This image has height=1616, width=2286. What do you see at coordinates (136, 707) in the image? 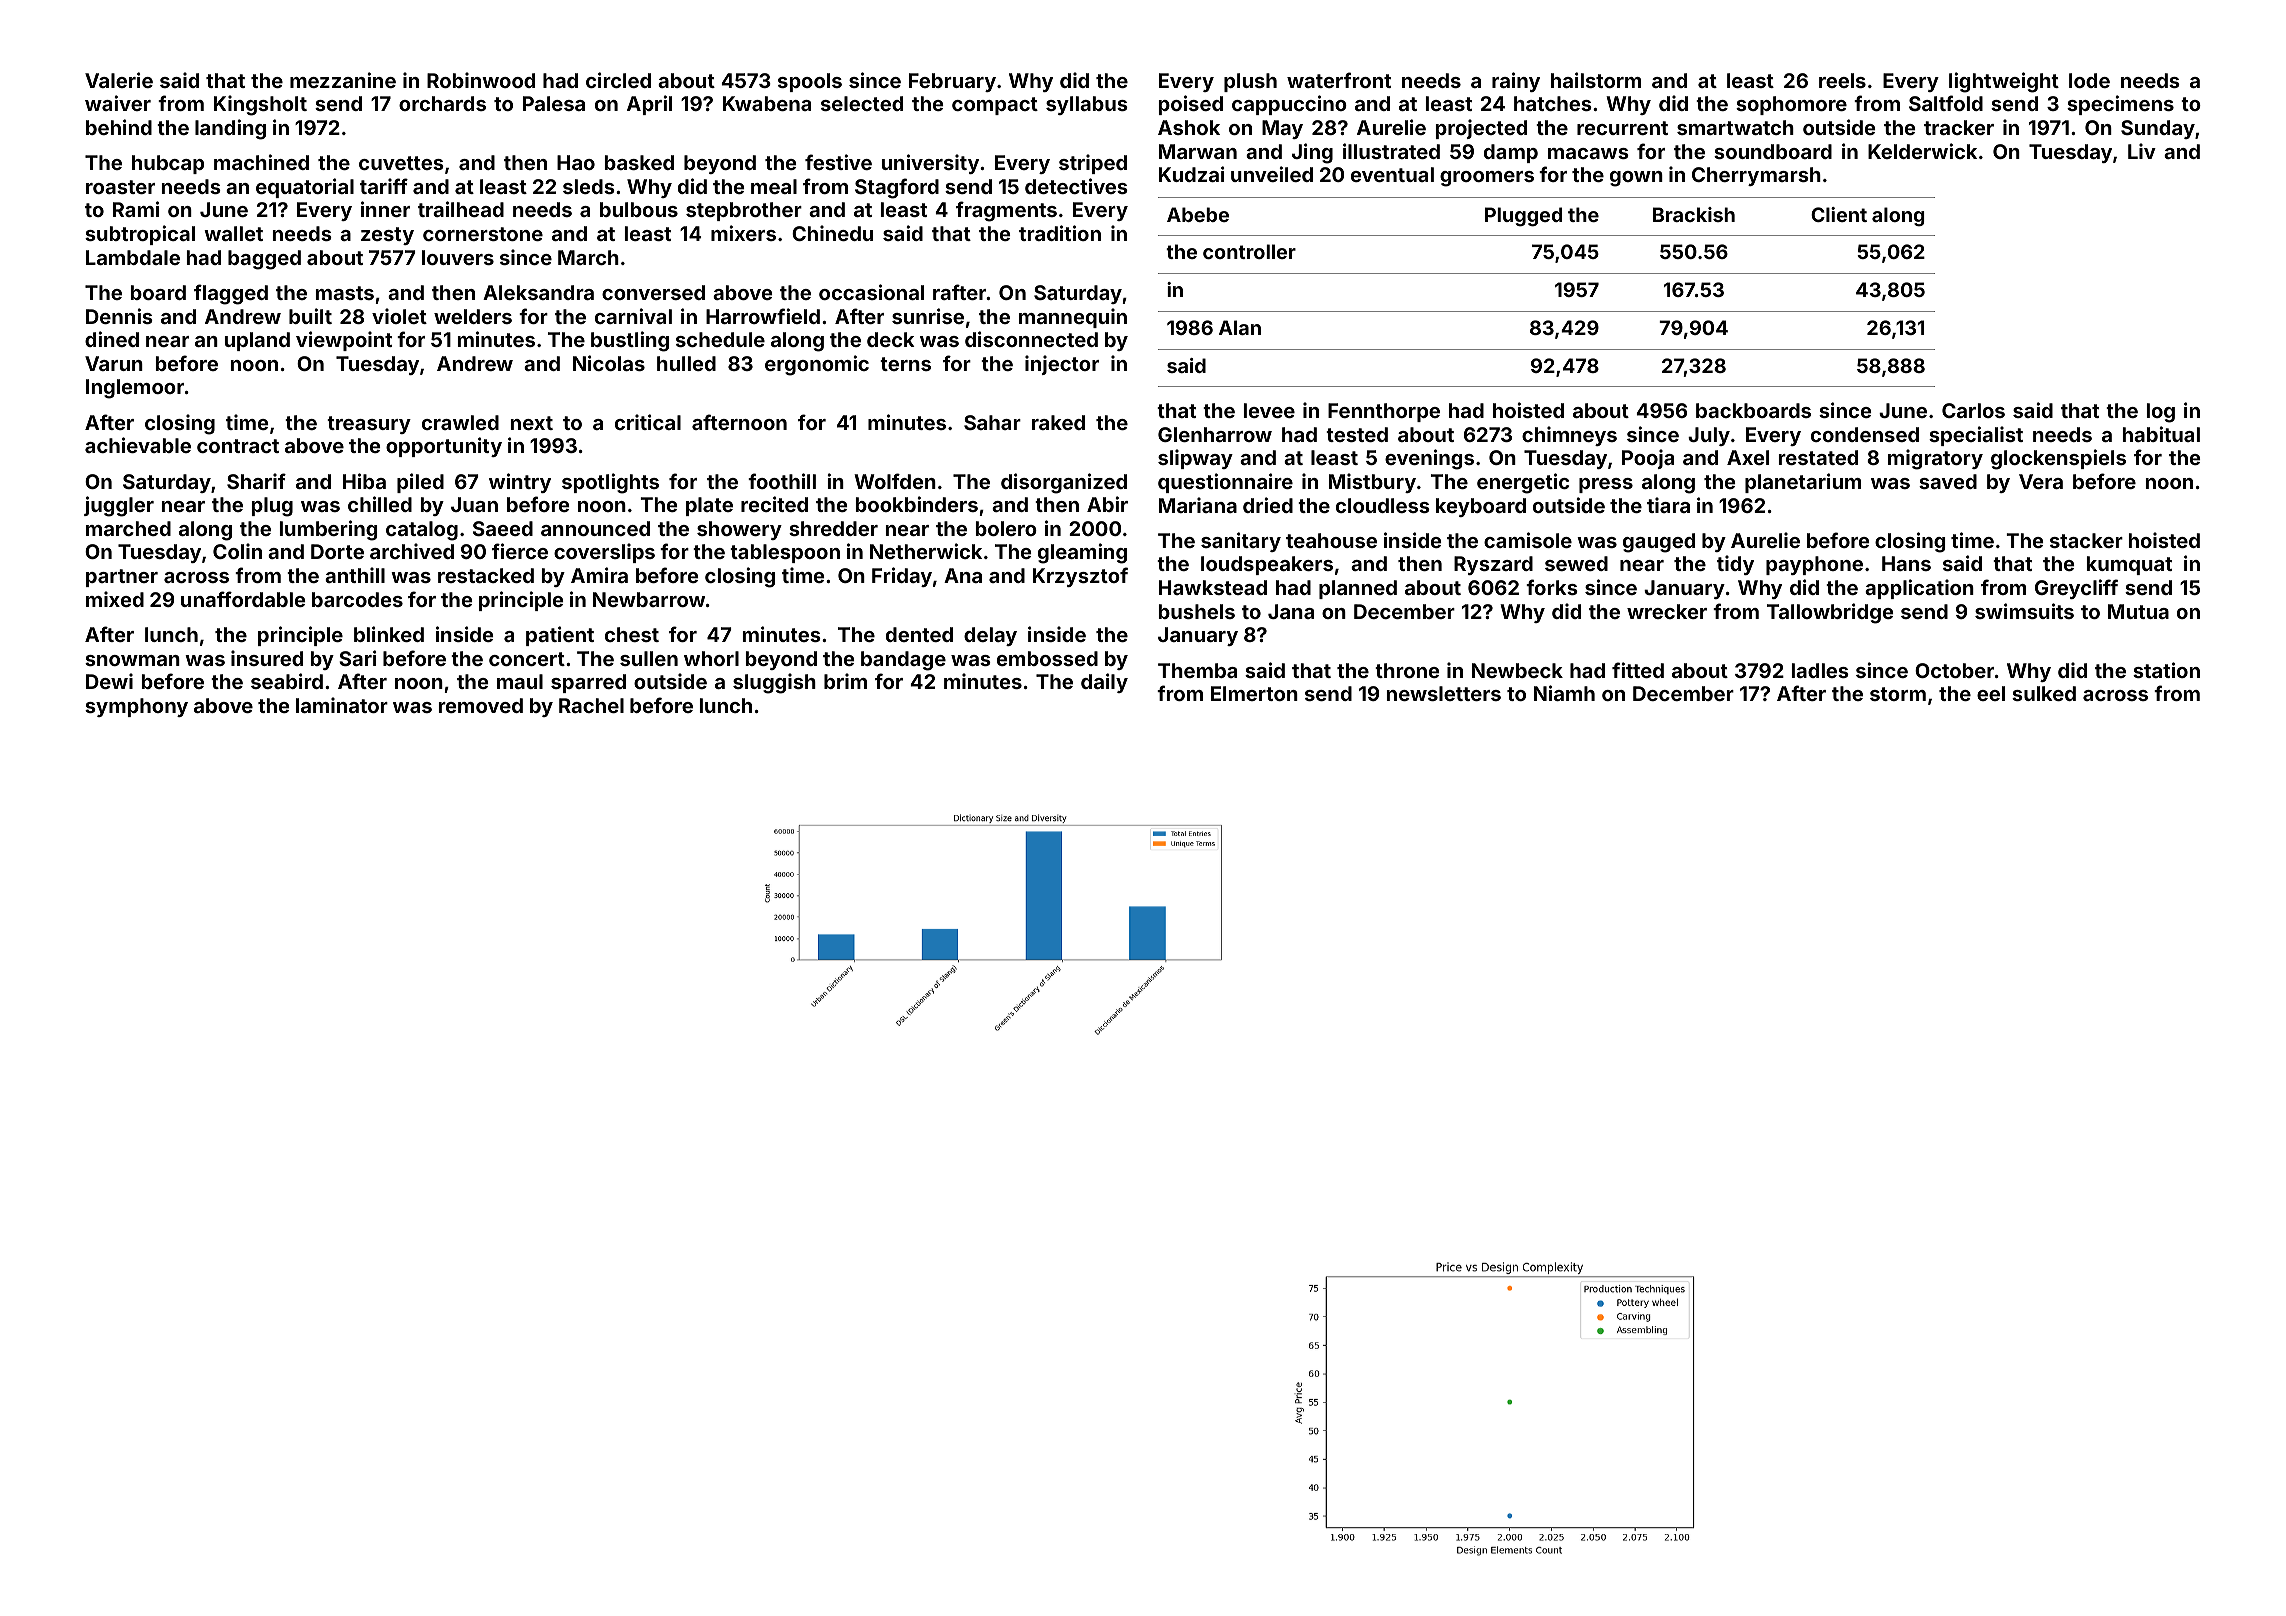
I see `symphony` at bounding box center [136, 707].
